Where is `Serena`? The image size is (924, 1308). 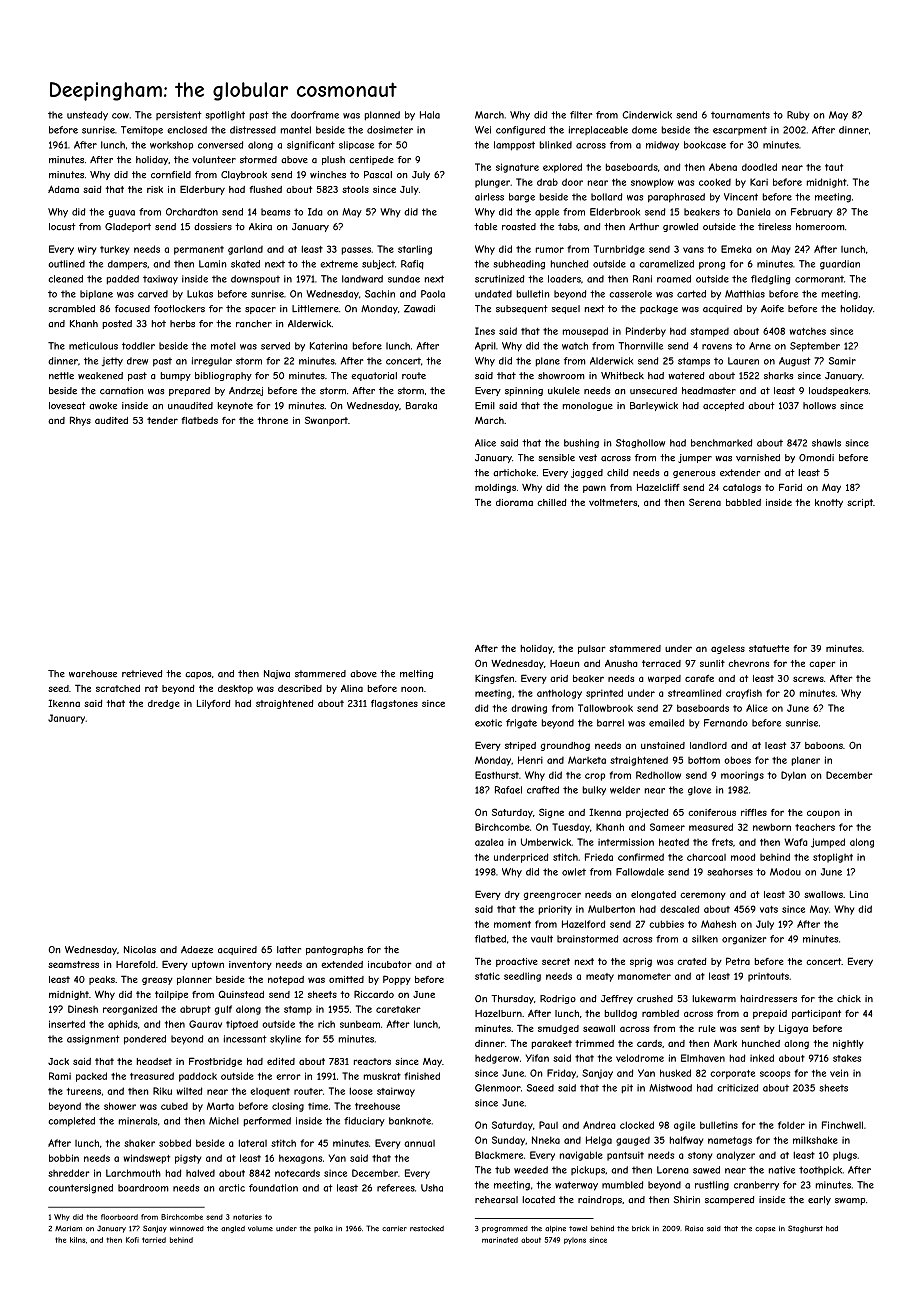
Serena is located at coordinates (705, 502).
